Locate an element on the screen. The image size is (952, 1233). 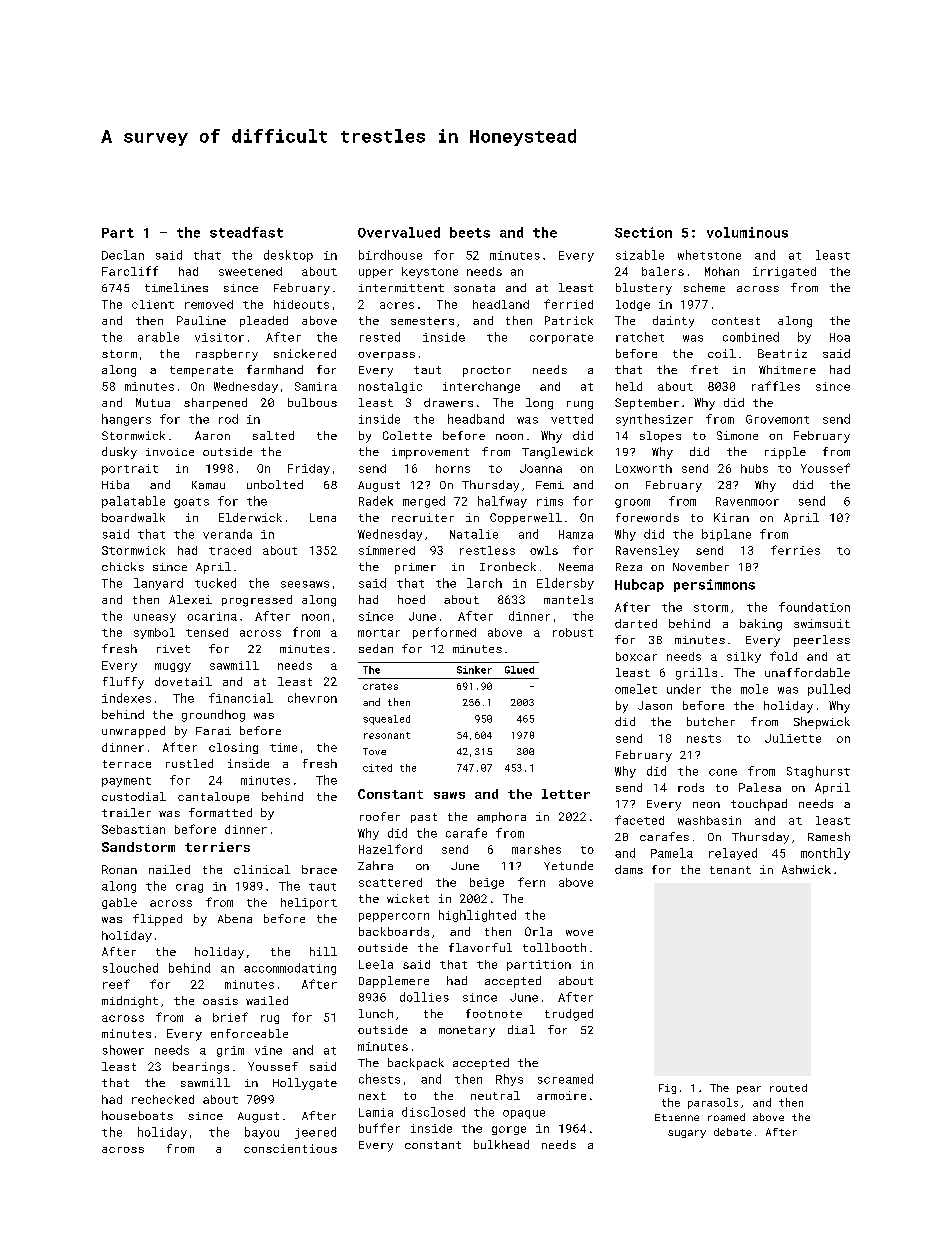
routed is located at coordinates (788, 1088).
